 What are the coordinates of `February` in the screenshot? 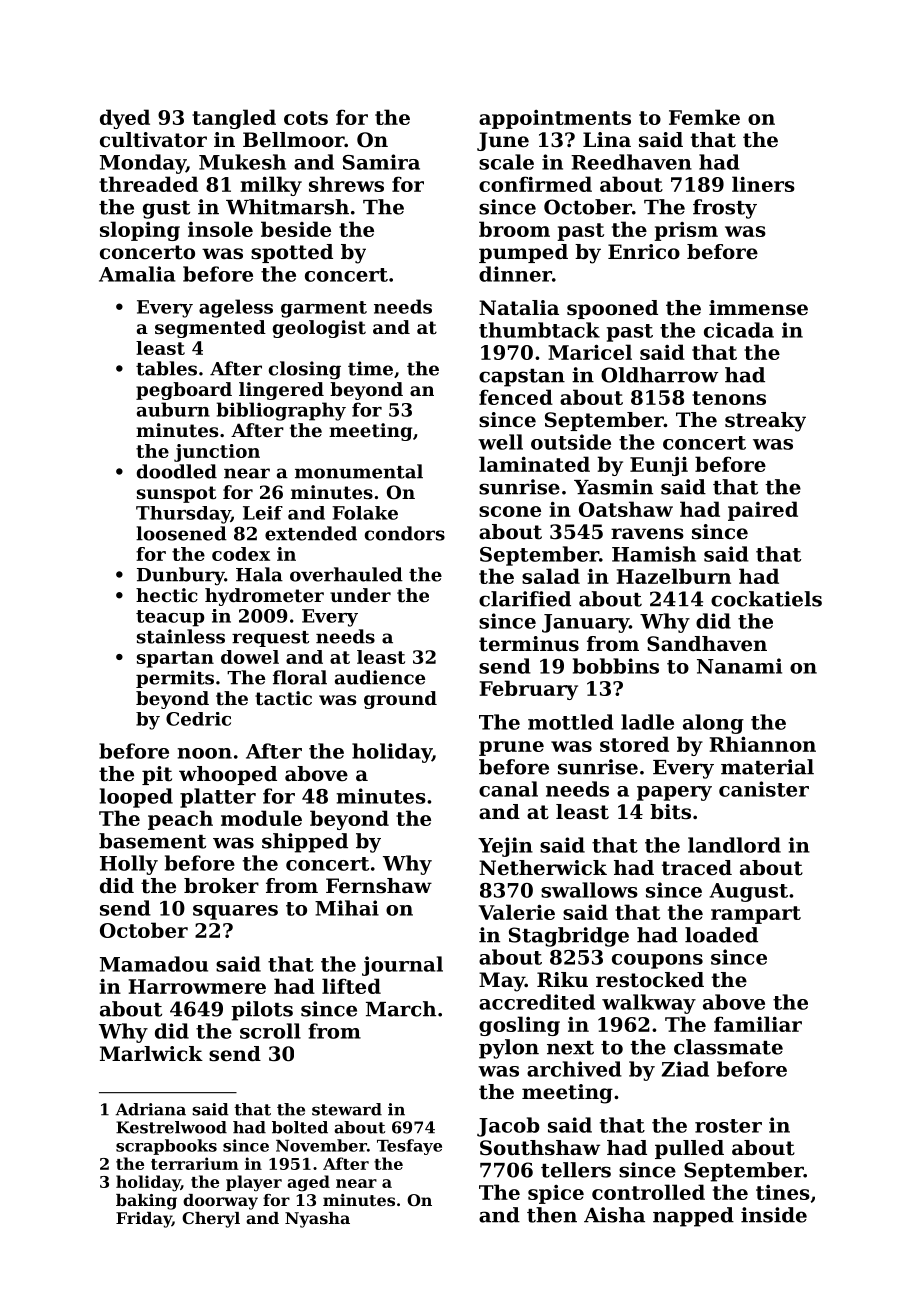 It's located at (529, 690).
